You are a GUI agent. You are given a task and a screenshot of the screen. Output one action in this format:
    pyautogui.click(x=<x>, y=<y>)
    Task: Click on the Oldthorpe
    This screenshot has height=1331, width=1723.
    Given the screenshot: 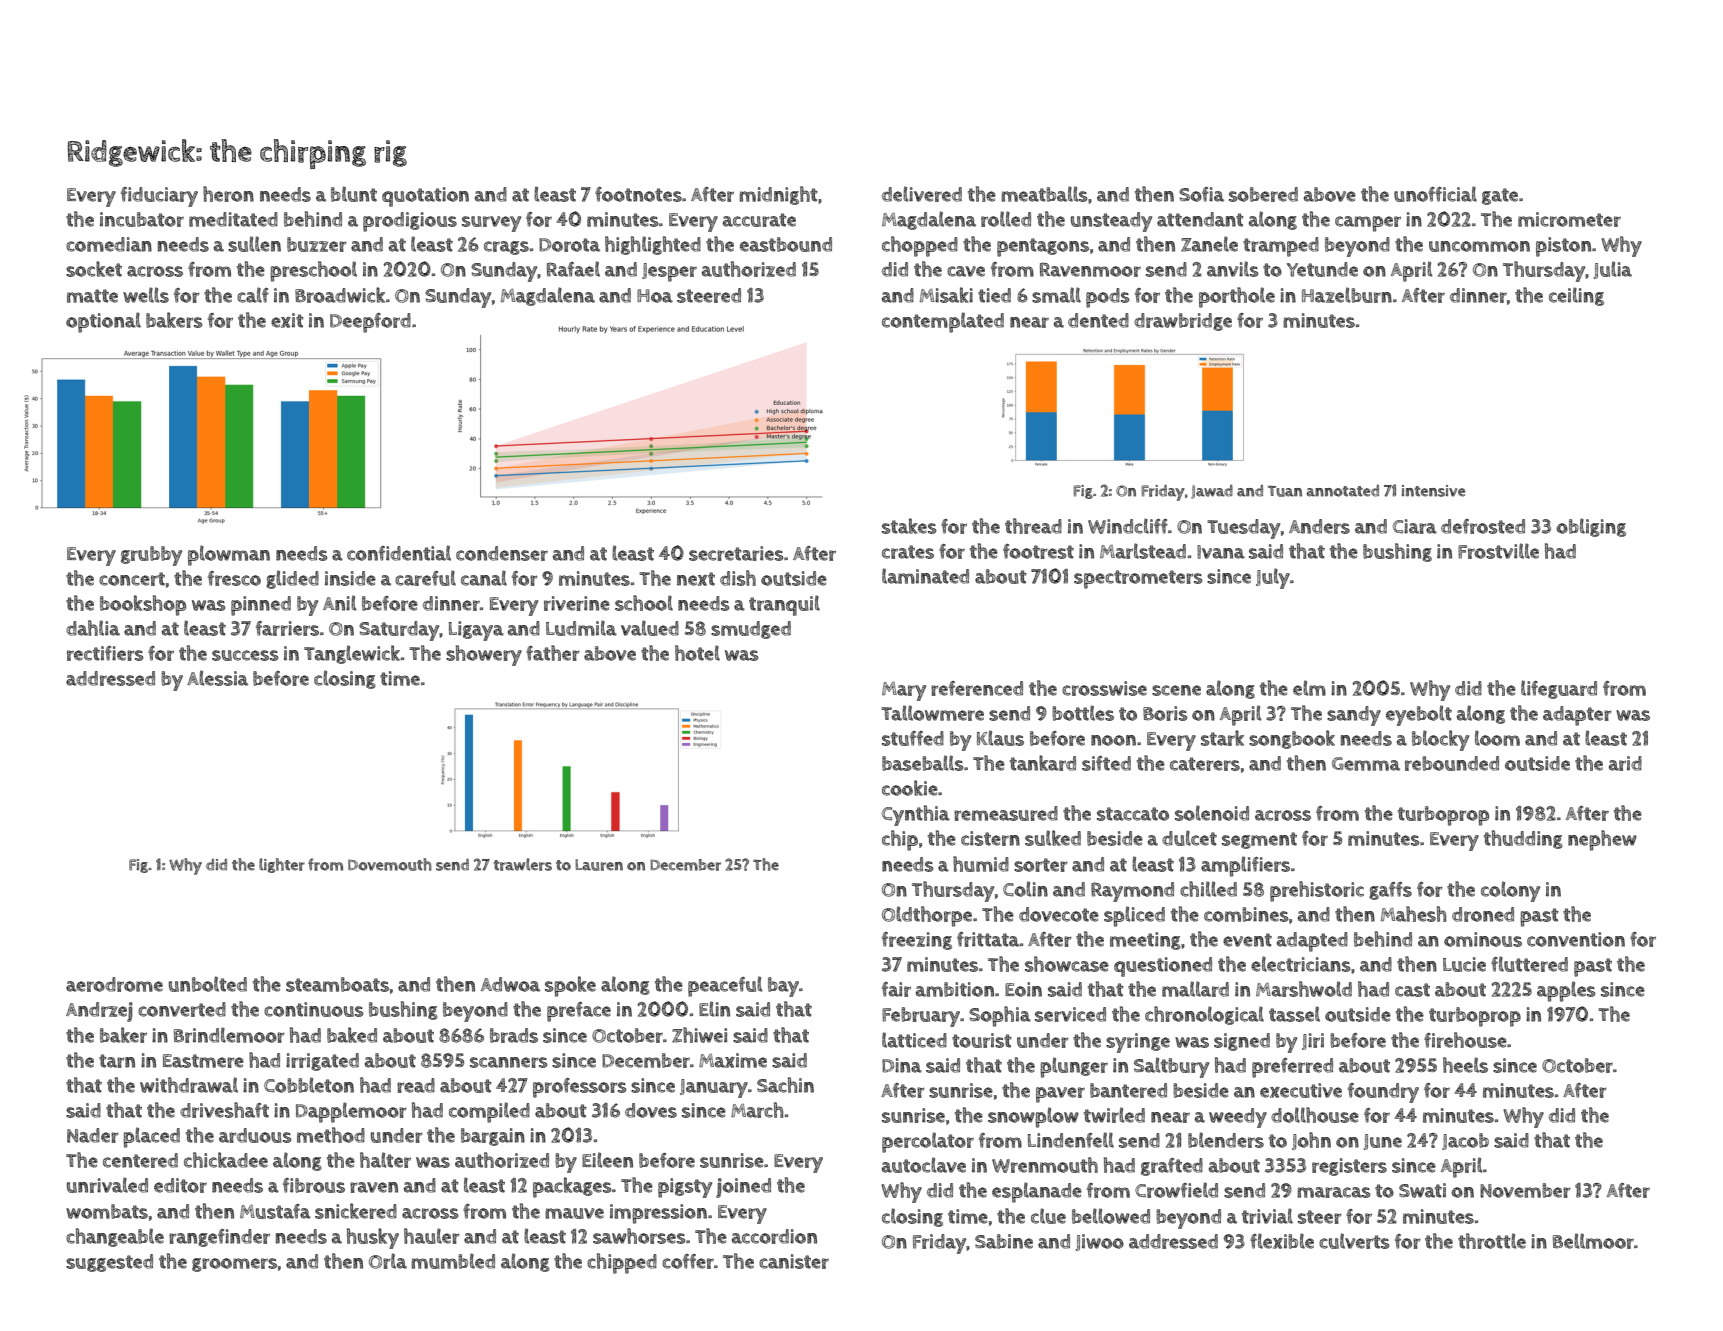 What is the action you would take?
    pyautogui.click(x=927, y=916)
